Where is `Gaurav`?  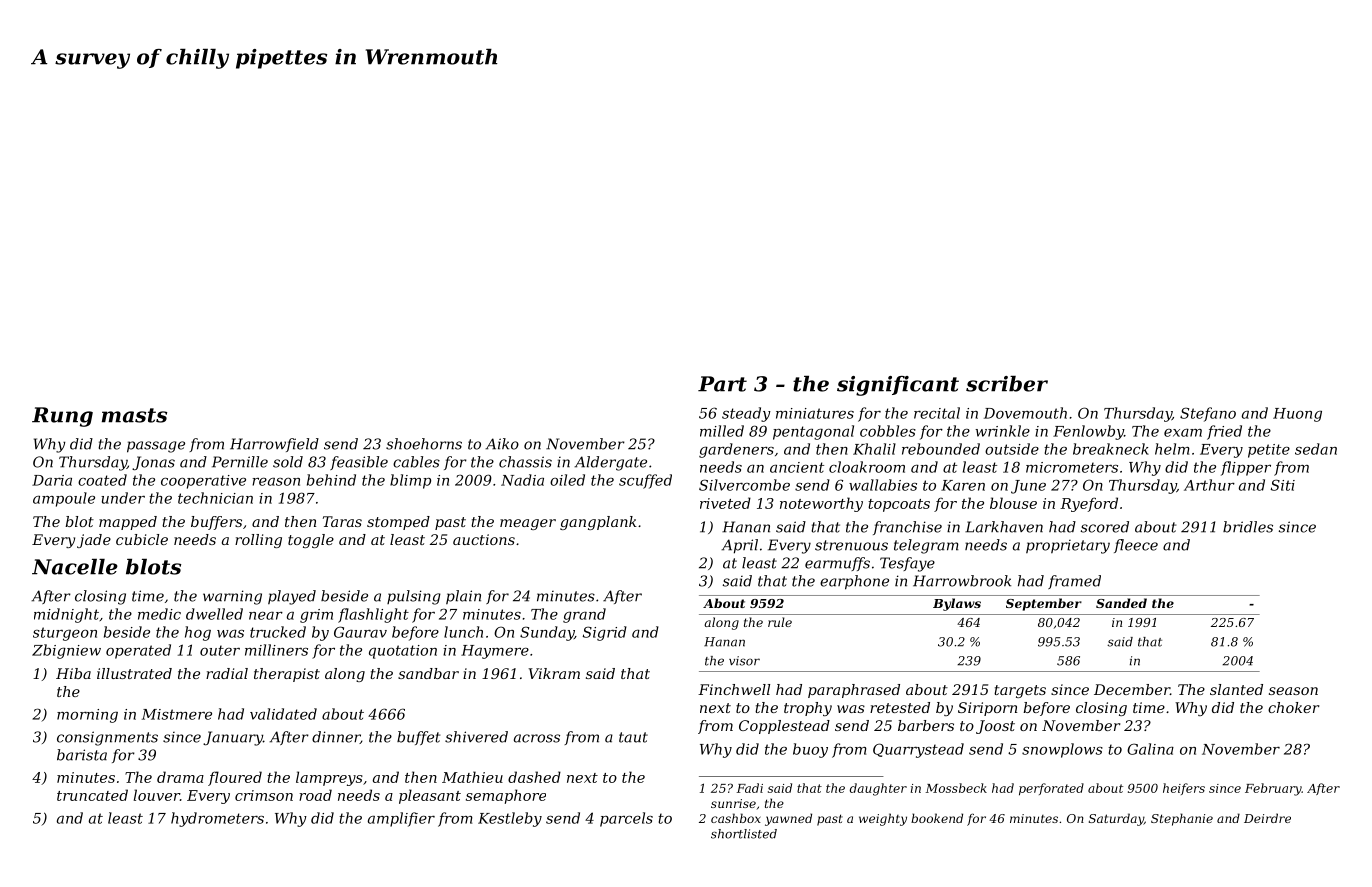
Gaurav is located at coordinates (360, 632).
